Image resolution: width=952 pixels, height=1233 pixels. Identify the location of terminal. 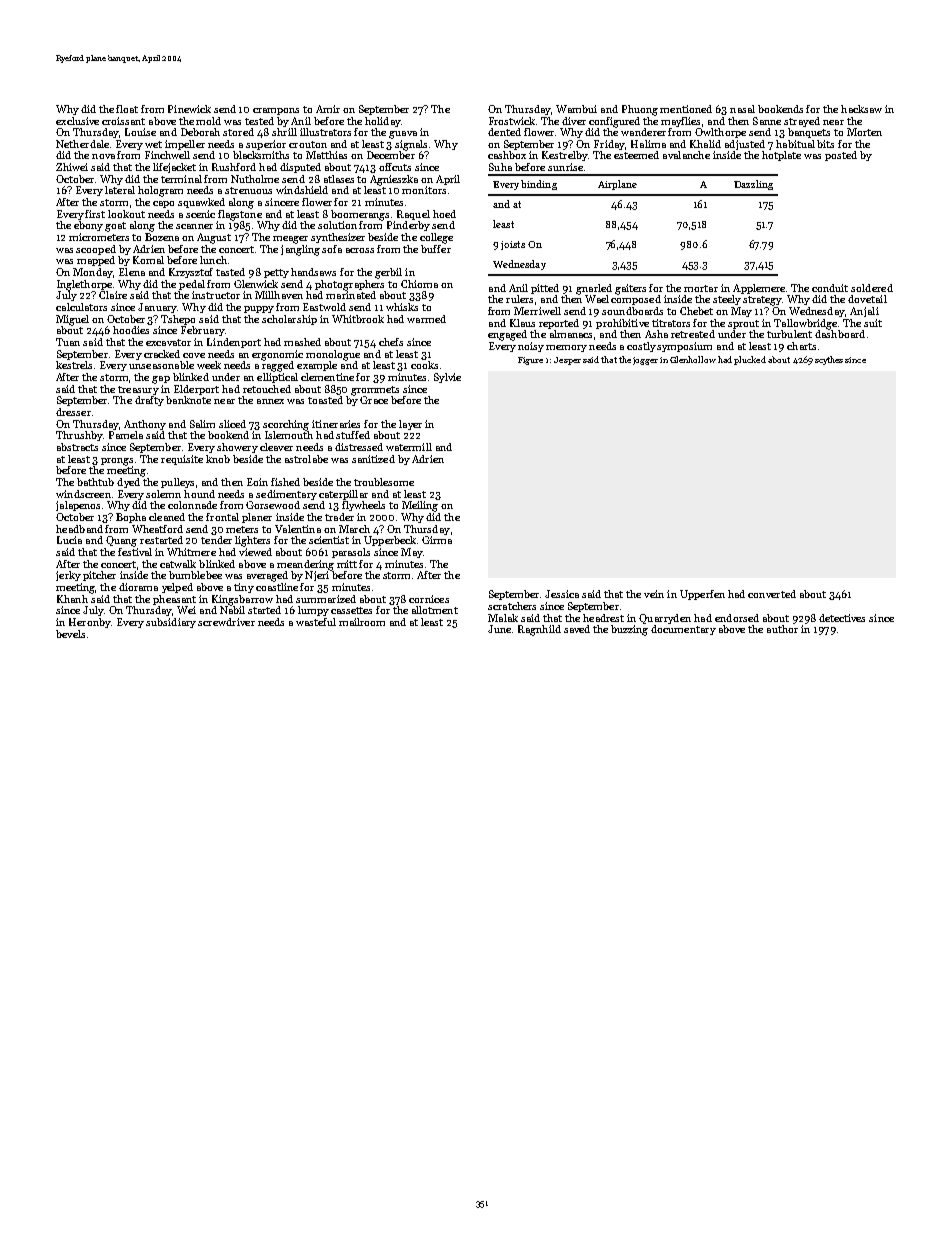
(181, 179).
